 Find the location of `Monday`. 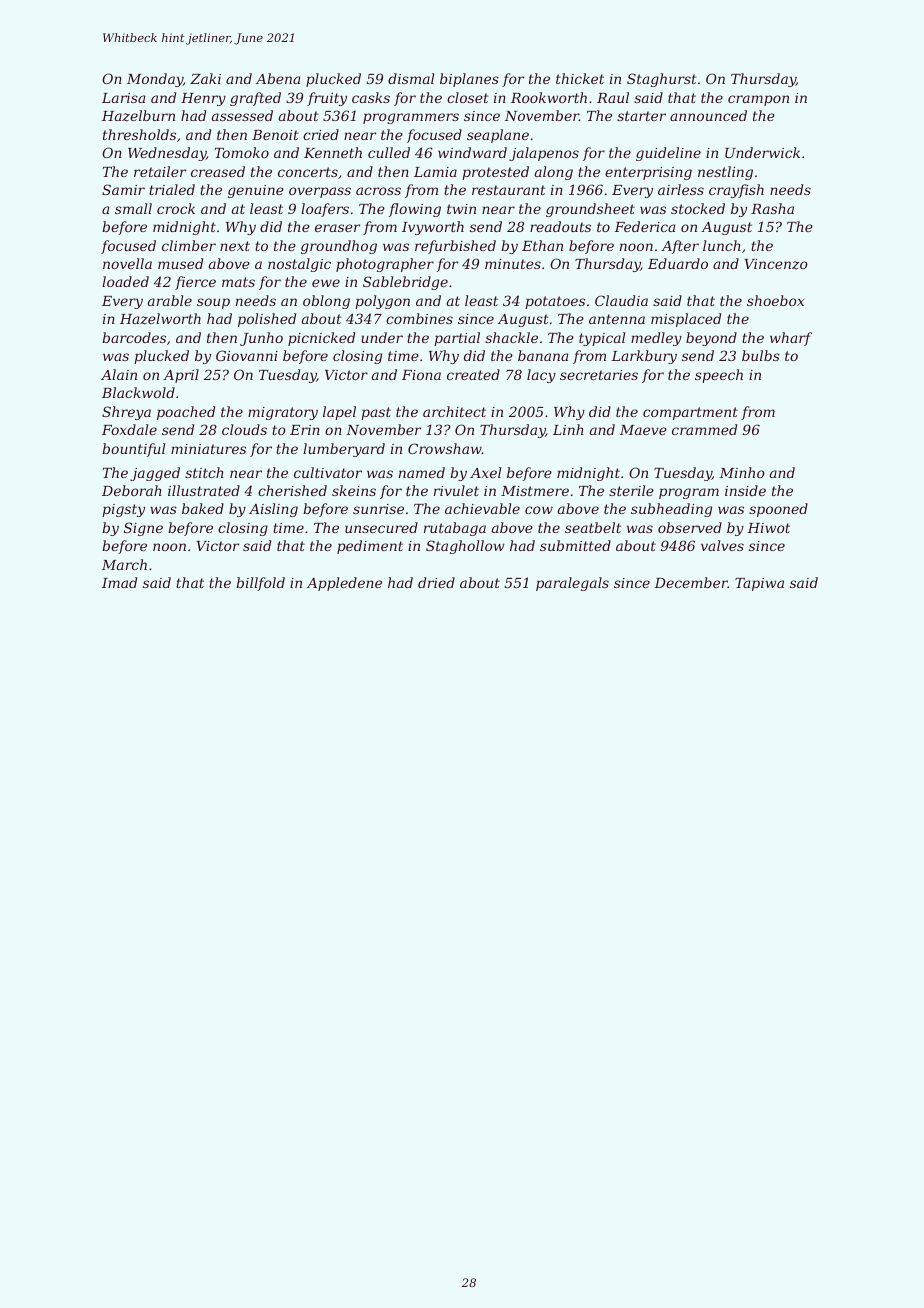

Monday is located at coordinates (155, 80).
